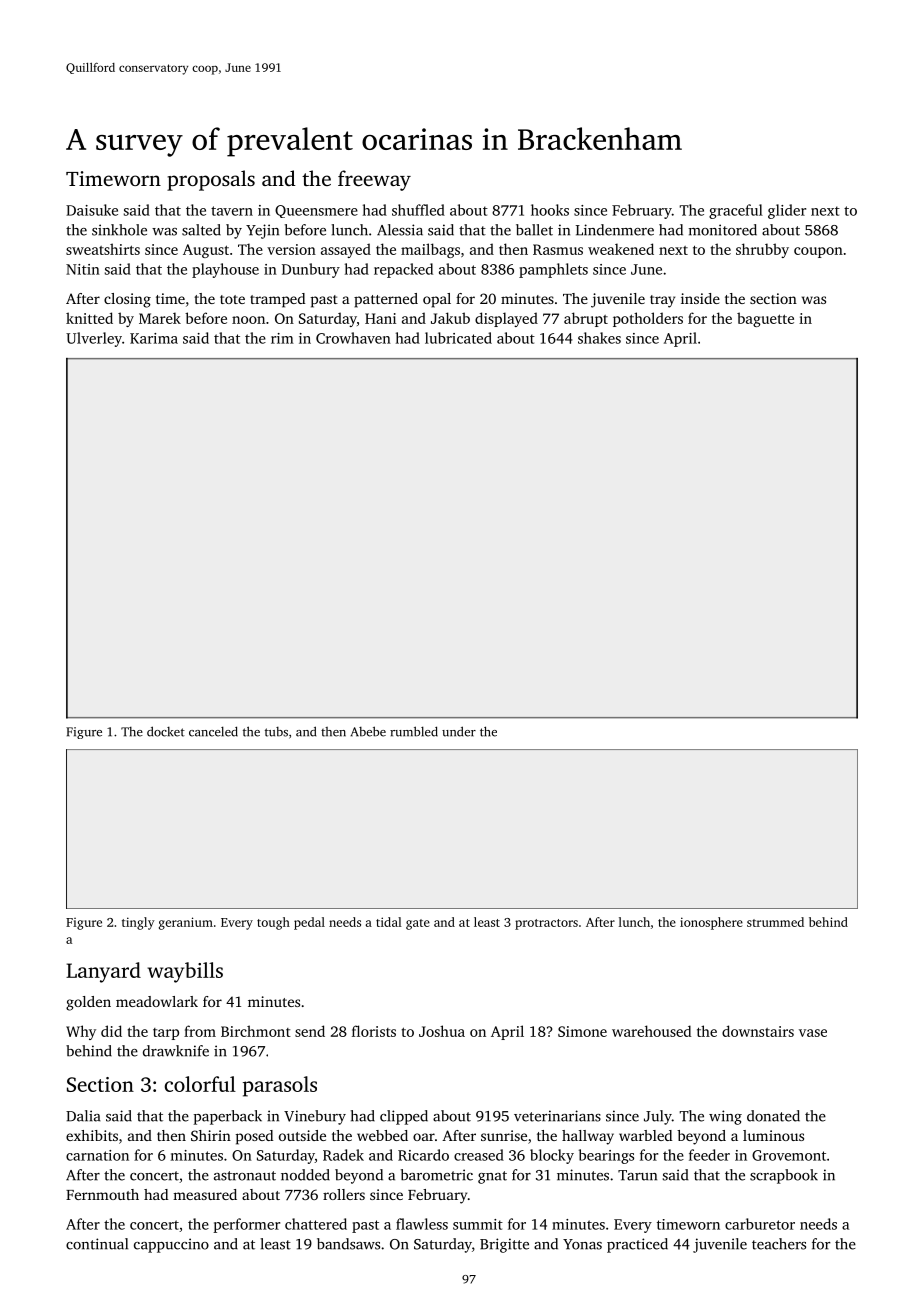 The height and width of the page is (1308, 924). Describe the element at coordinates (765, 319) in the page. I see `baguette` at that location.
